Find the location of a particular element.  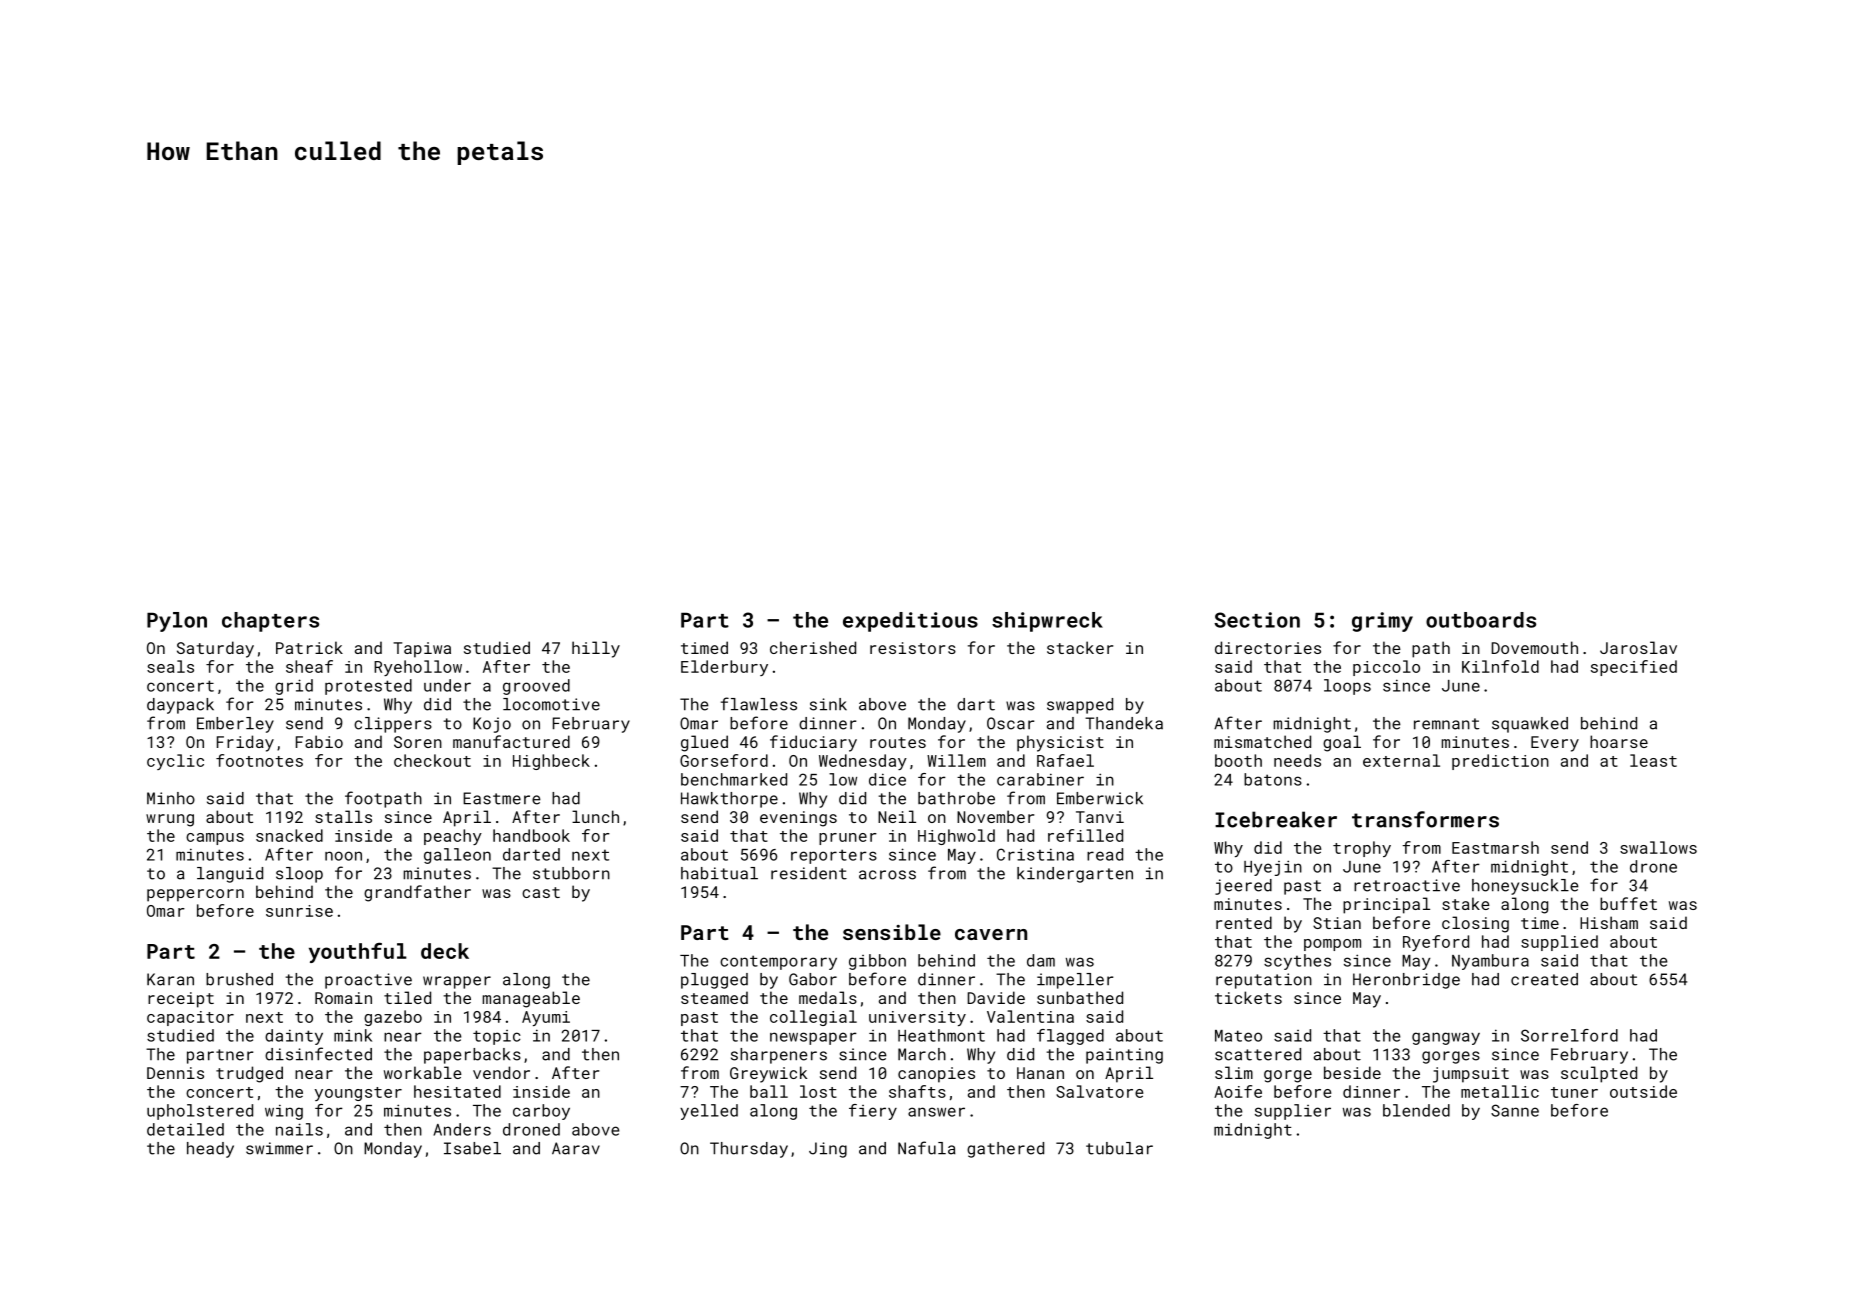

hoarse is located at coordinates (1619, 741).
